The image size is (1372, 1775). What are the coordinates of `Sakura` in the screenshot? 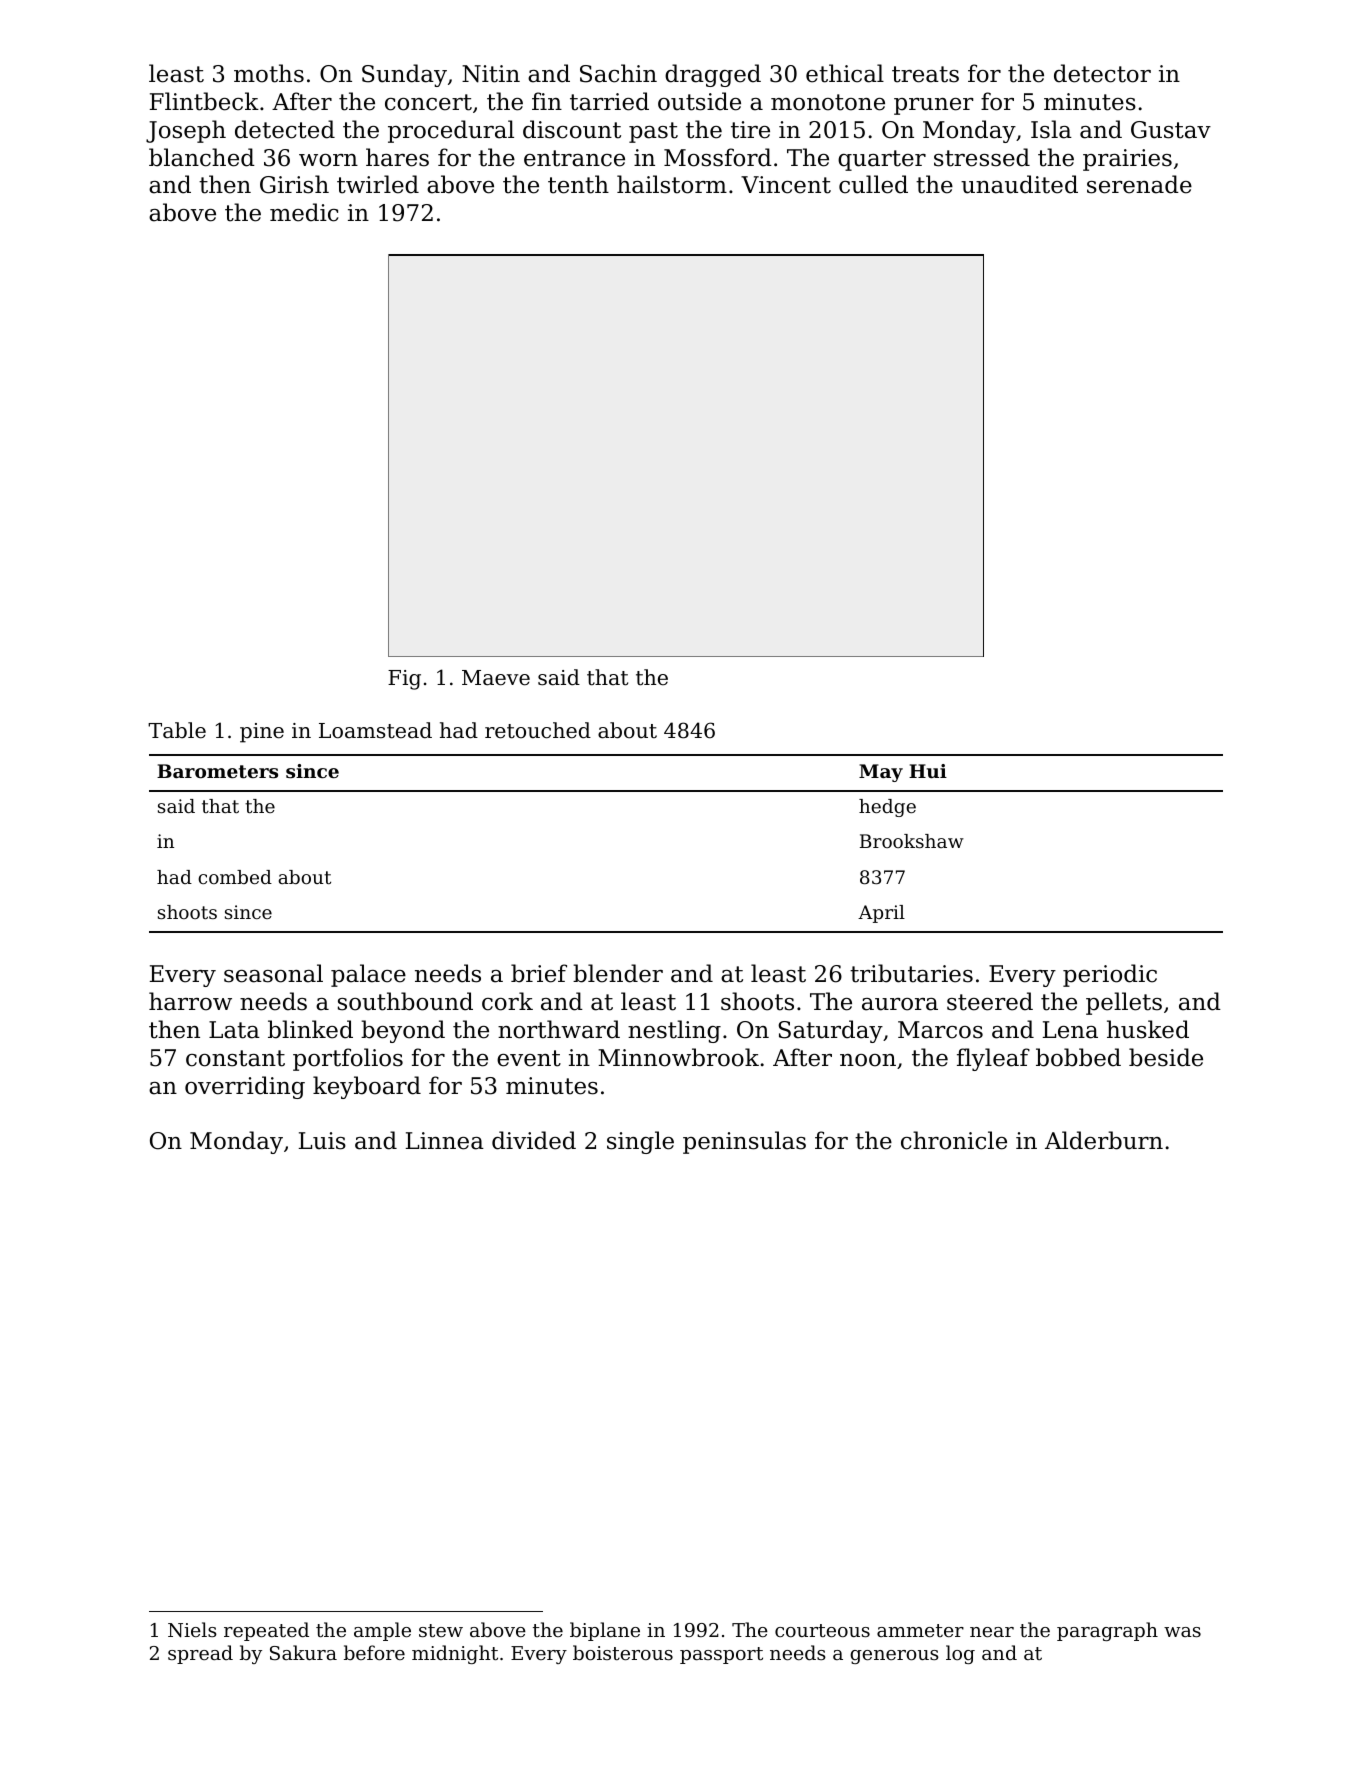 It's located at (303, 1652).
